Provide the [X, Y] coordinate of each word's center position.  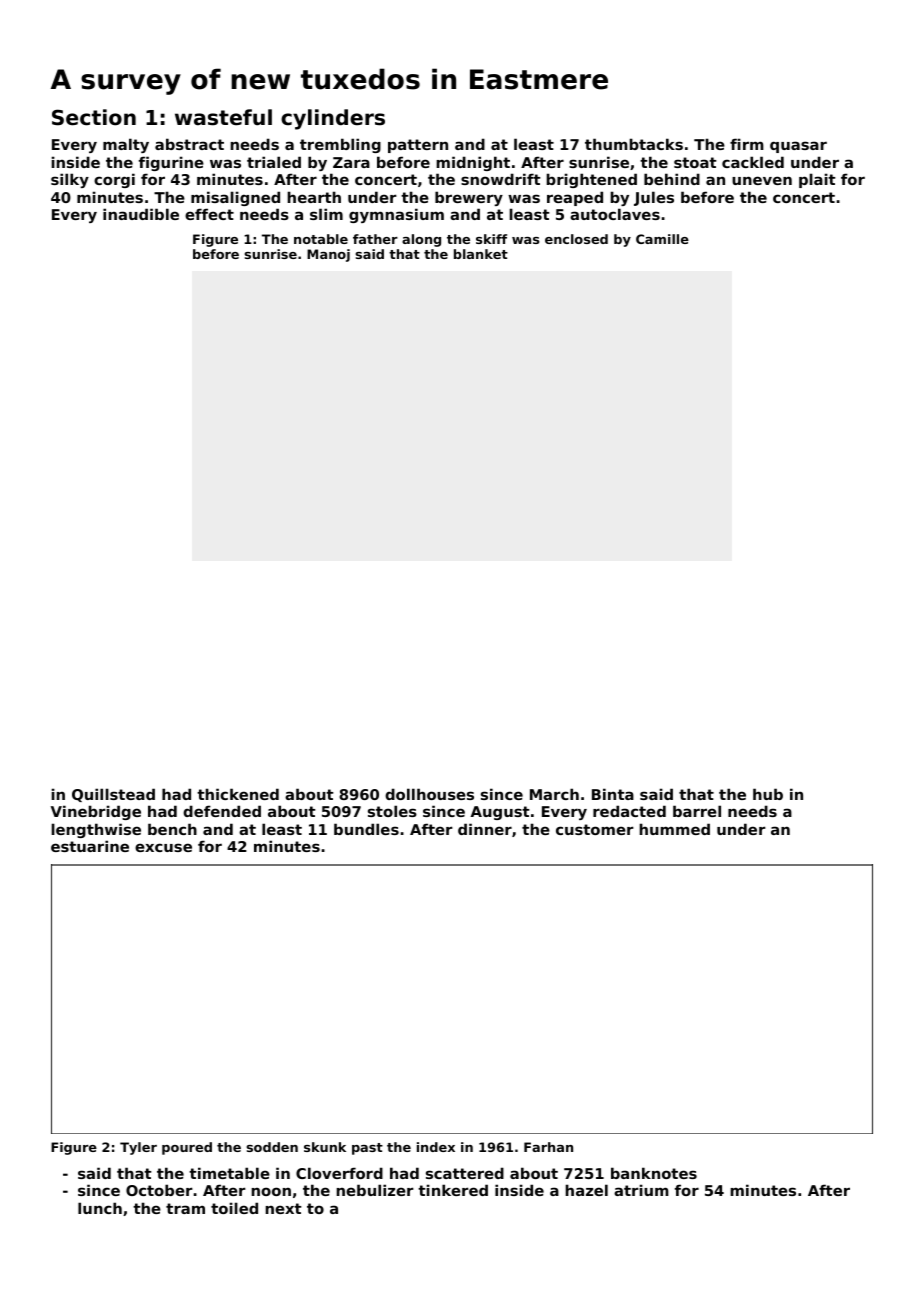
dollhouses [429, 794]
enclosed [576, 239]
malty [126, 145]
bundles [366, 829]
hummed [674, 829]
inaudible [141, 214]
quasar [798, 147]
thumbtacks [634, 144]
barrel [697, 811]
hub [768, 794]
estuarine [90, 846]
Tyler [138, 1148]
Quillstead [113, 795]
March [554, 794]
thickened [238, 794]
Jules [654, 198]
